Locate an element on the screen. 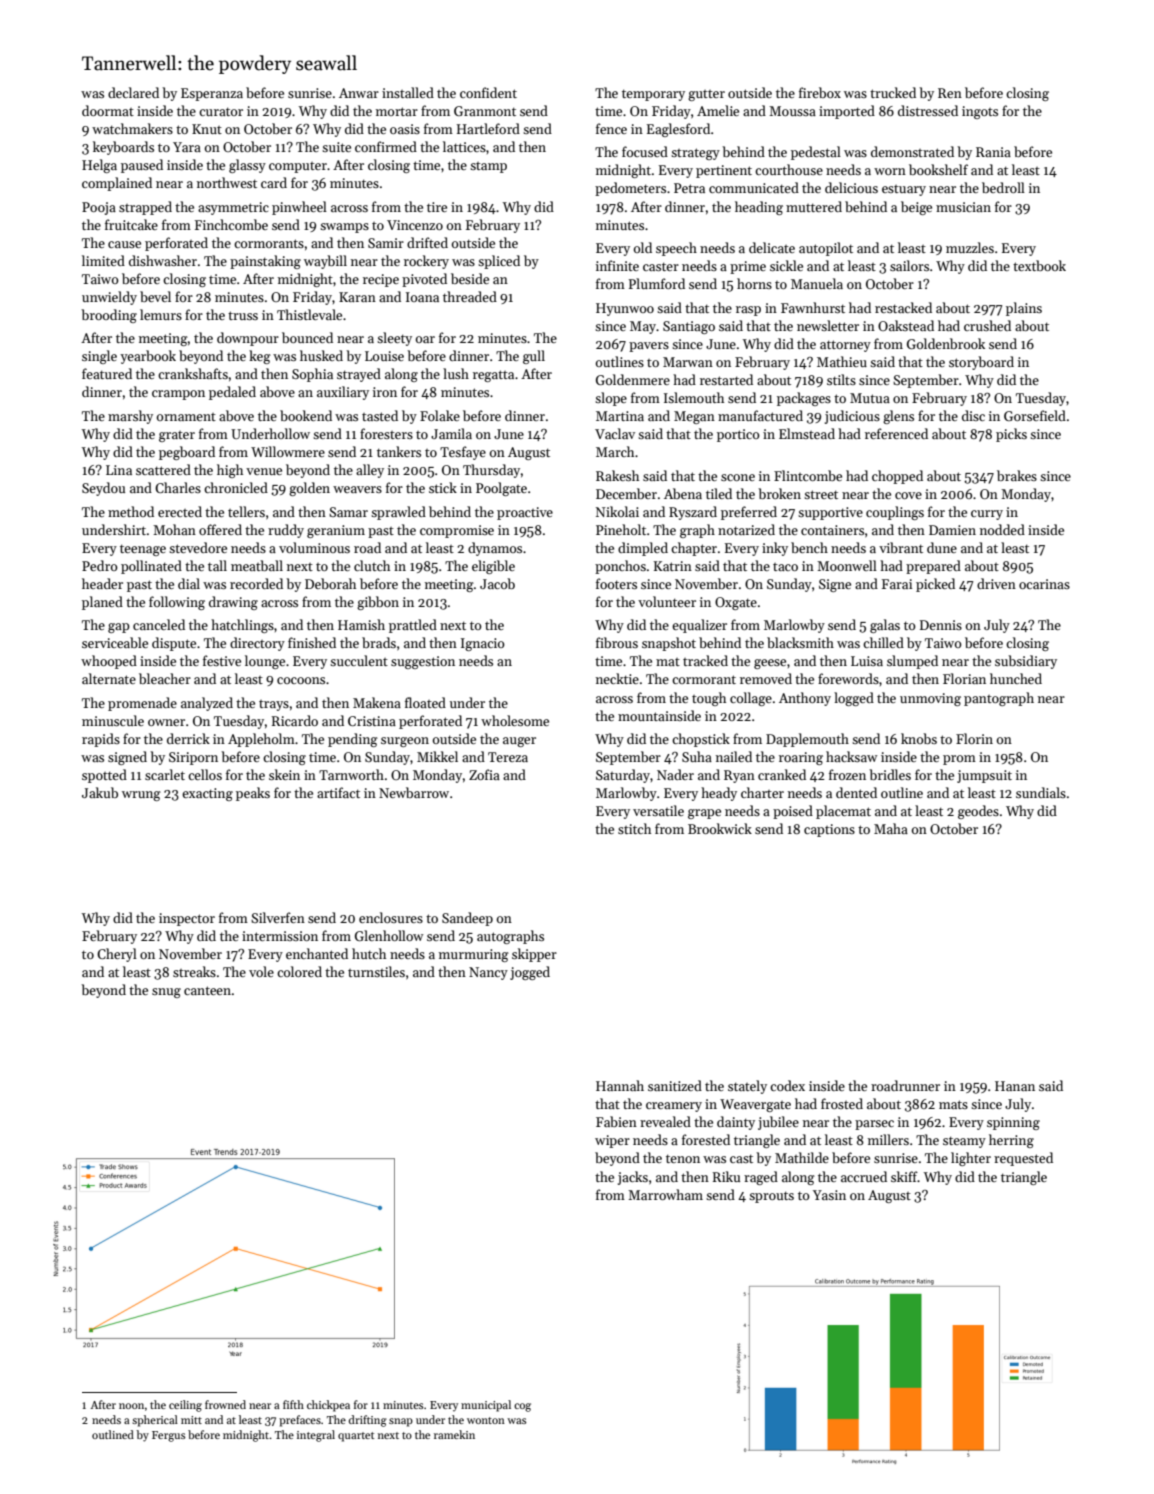 This screenshot has width=1154, height=1494. Hanan is located at coordinates (1015, 1086).
